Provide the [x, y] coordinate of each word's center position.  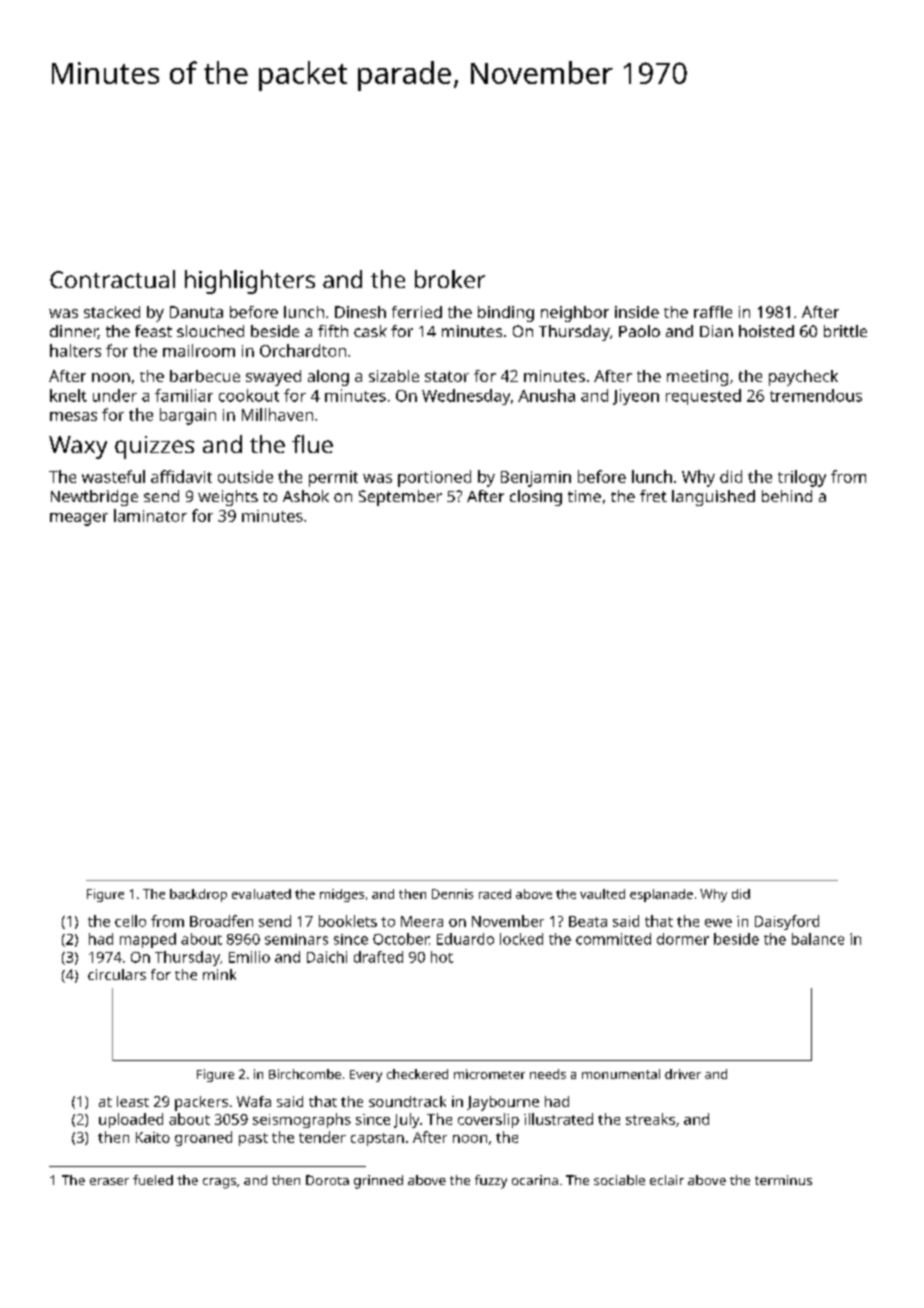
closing [536, 498]
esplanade [661, 895]
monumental [621, 1074]
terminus [783, 1180]
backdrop [198, 895]
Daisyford [787, 922]
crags [219, 1183]
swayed [273, 378]
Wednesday [466, 397]
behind [787, 496]
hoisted [766, 331]
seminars [296, 939]
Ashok [306, 496]
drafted [378, 957]
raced [495, 894]
